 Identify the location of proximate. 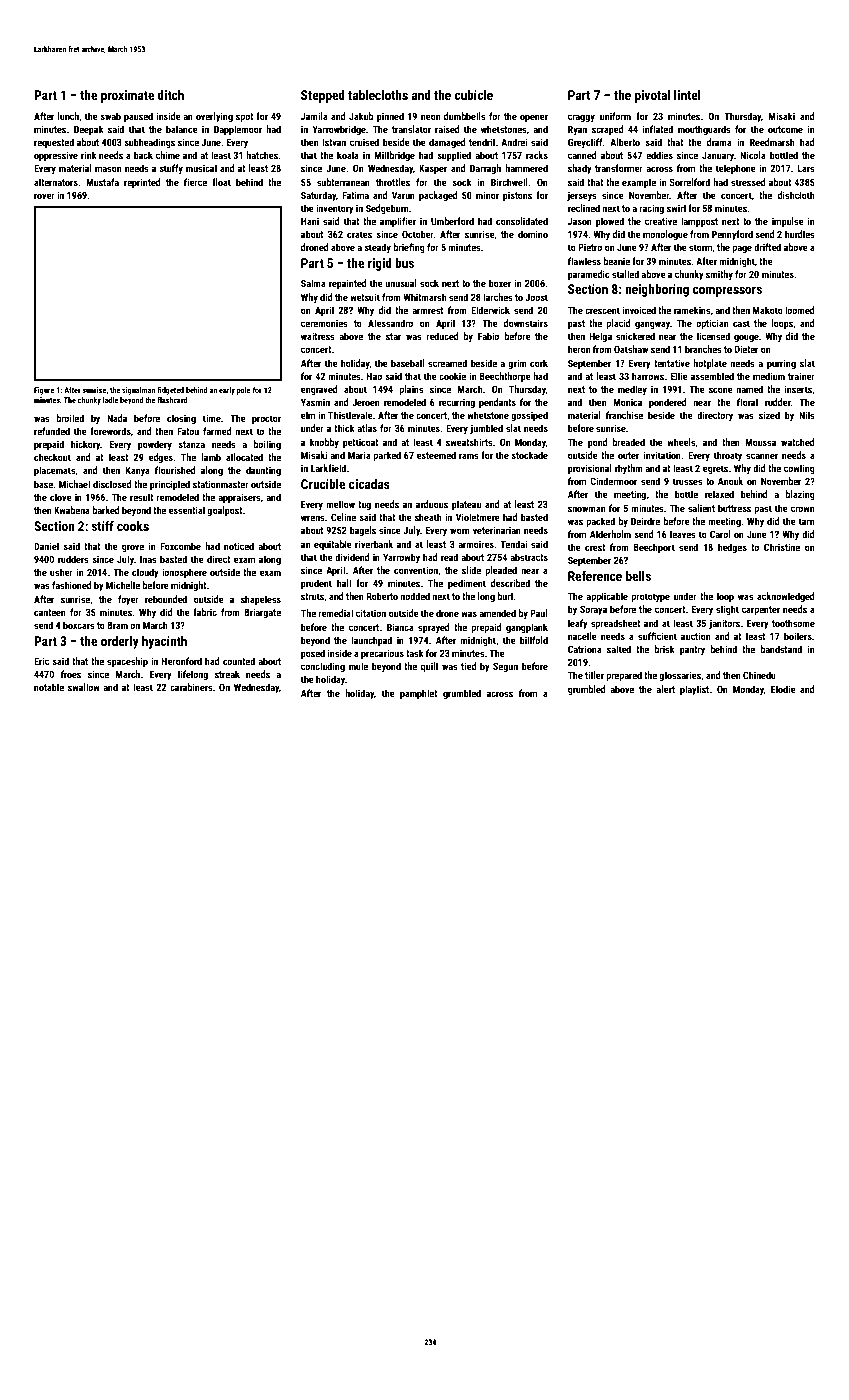
(127, 96).
